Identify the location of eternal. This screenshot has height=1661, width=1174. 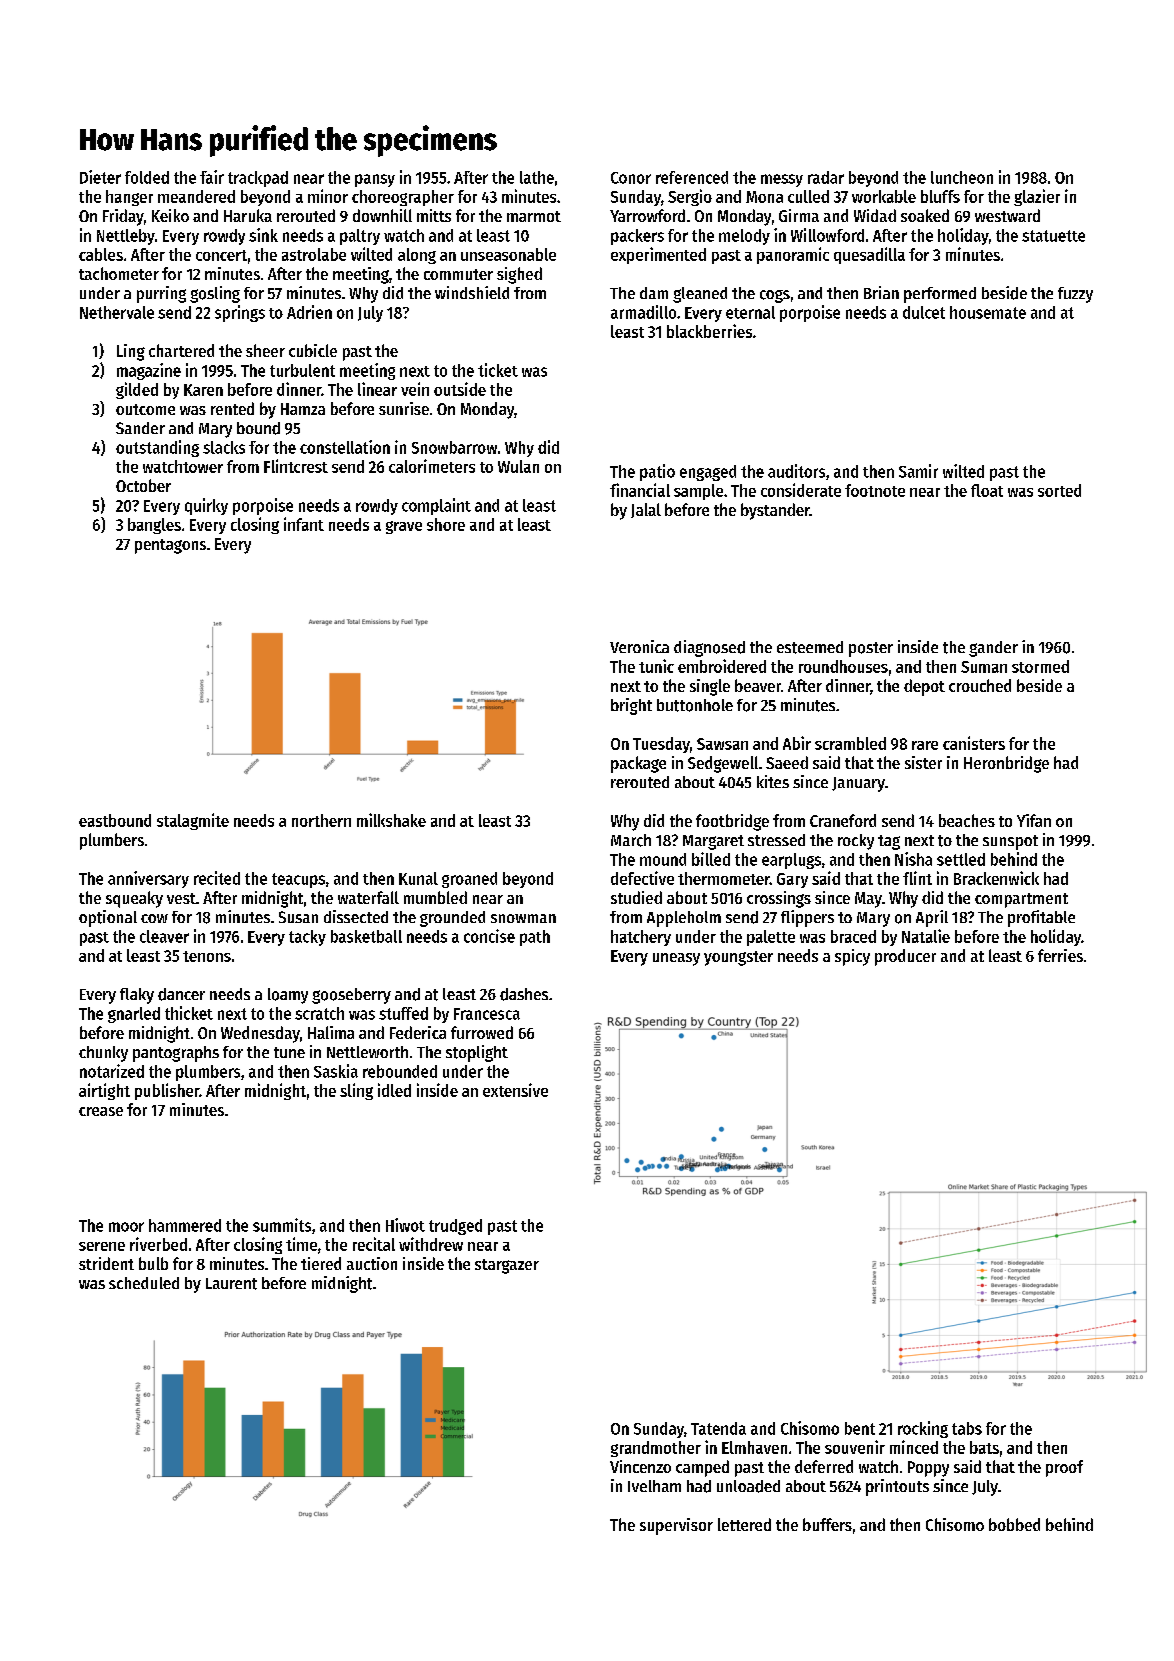
(750, 312).
